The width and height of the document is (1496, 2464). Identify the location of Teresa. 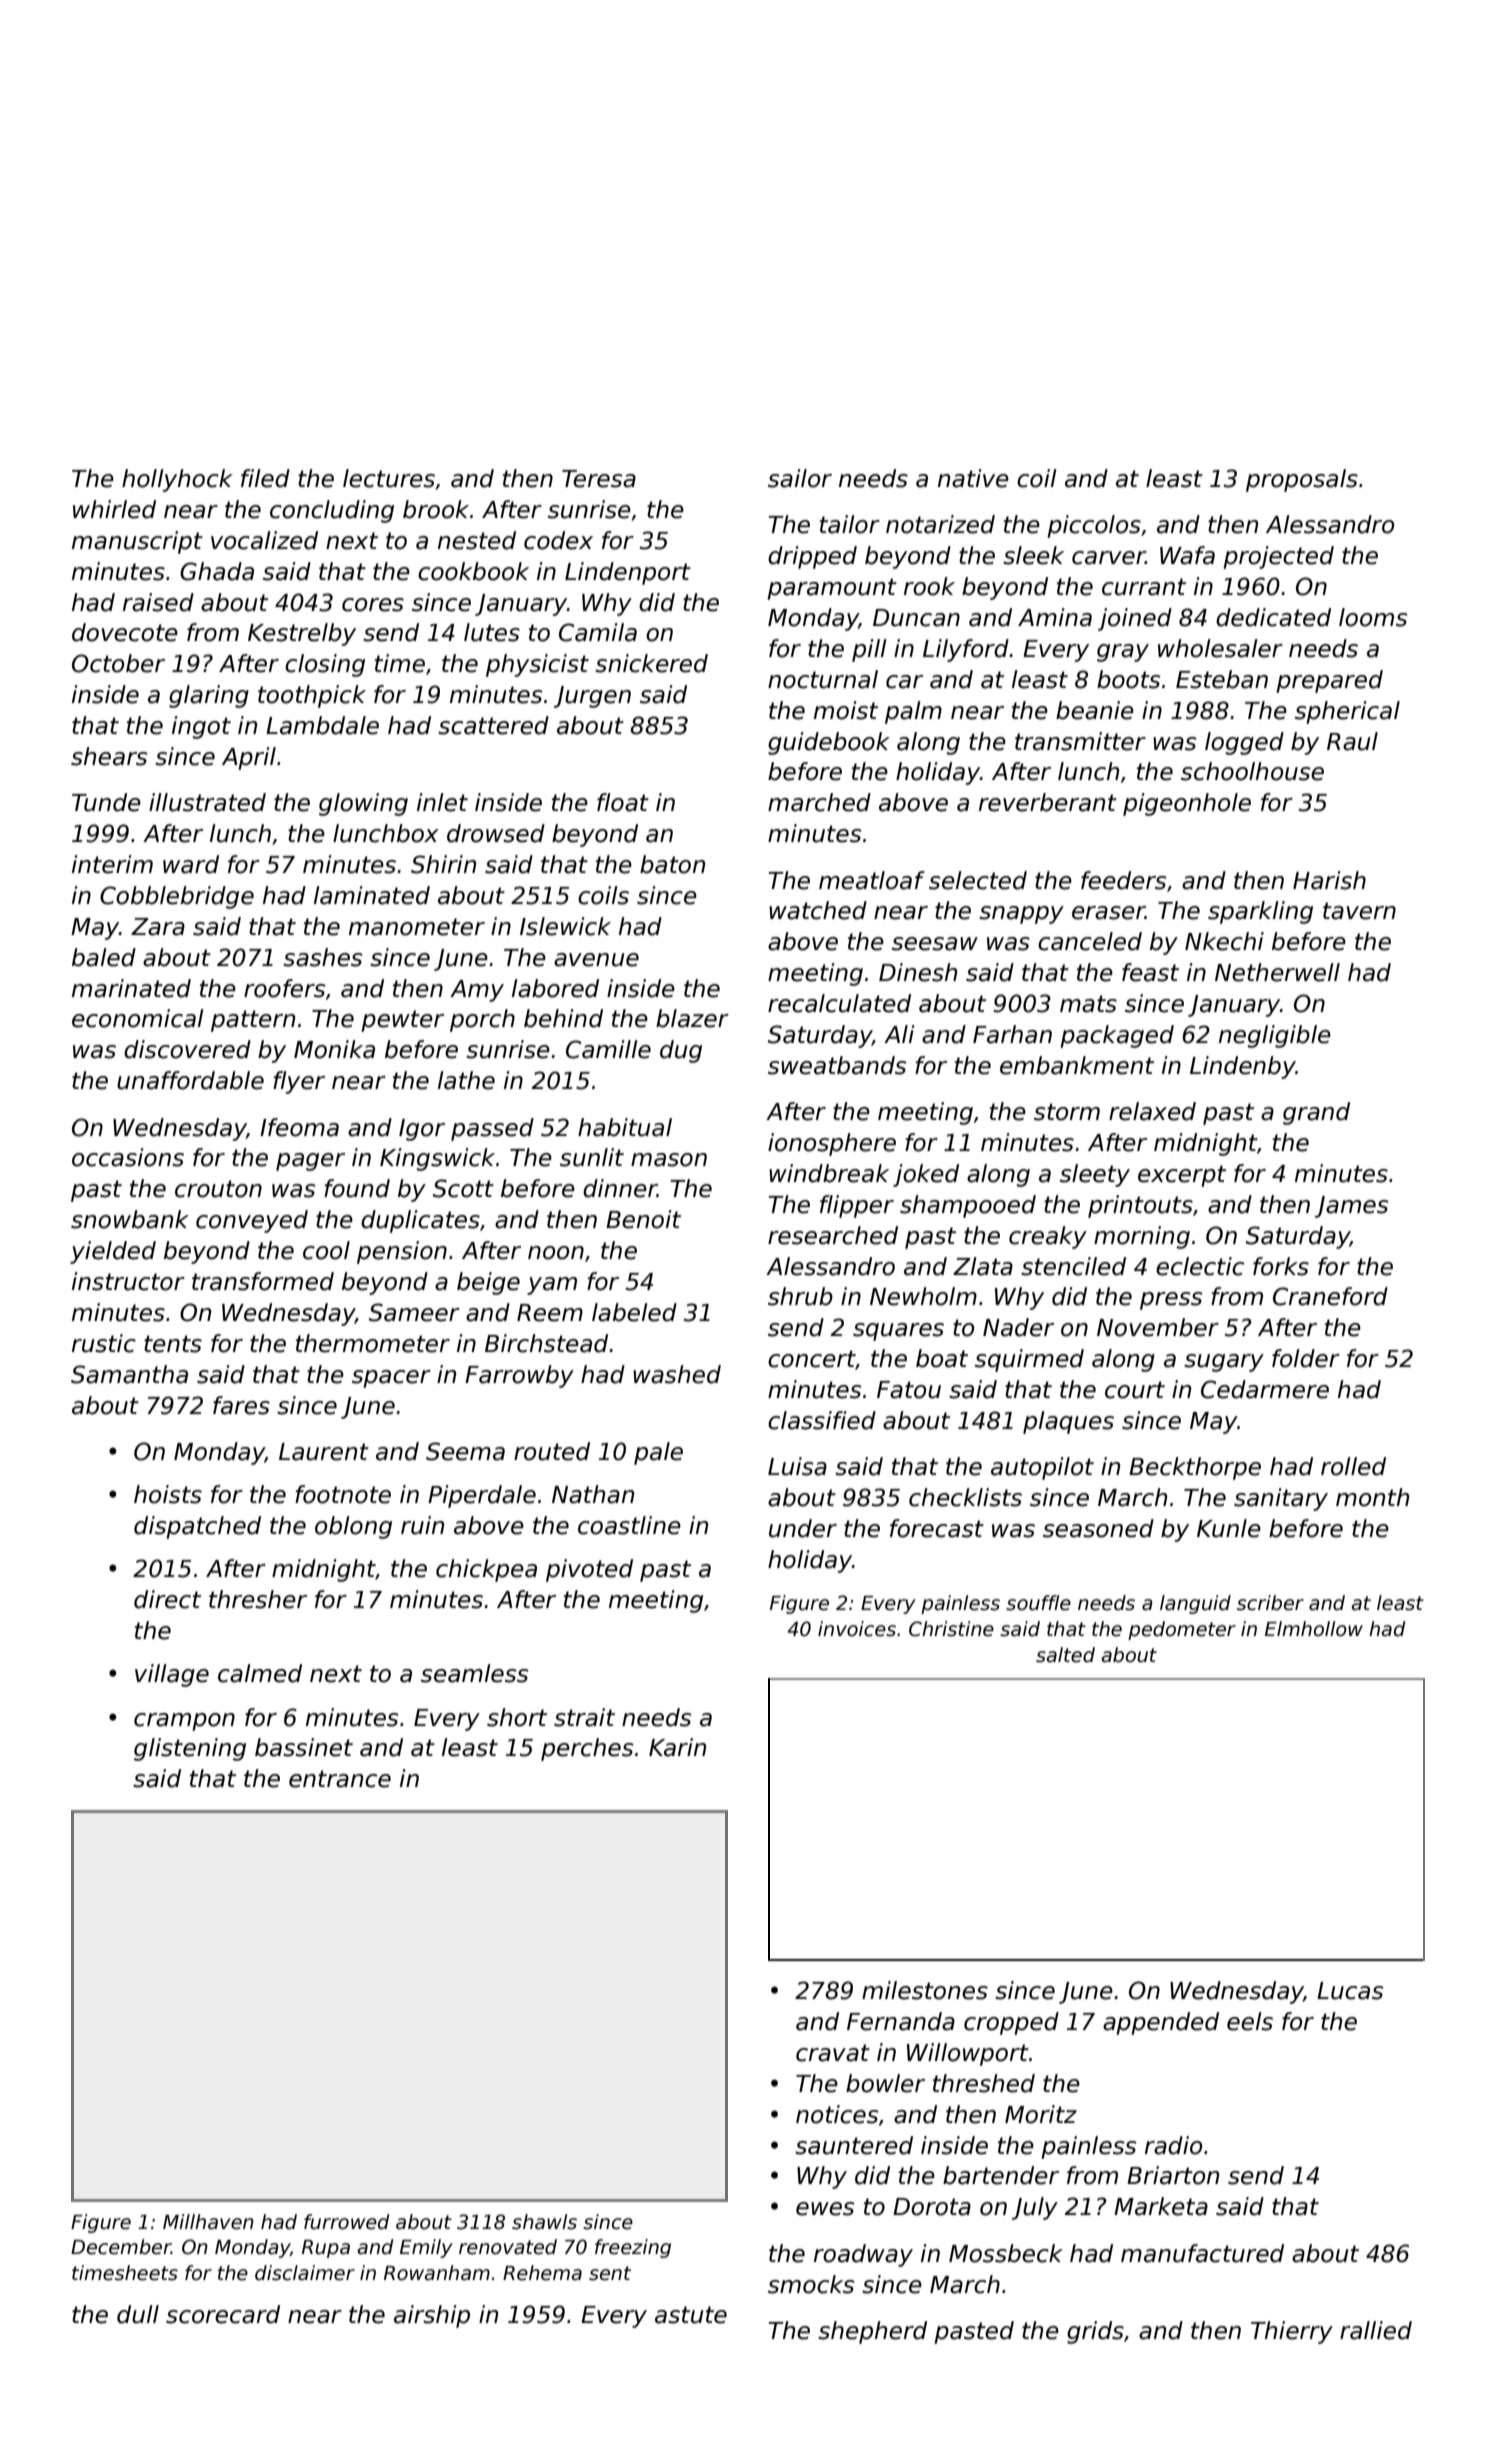
(599, 479).
